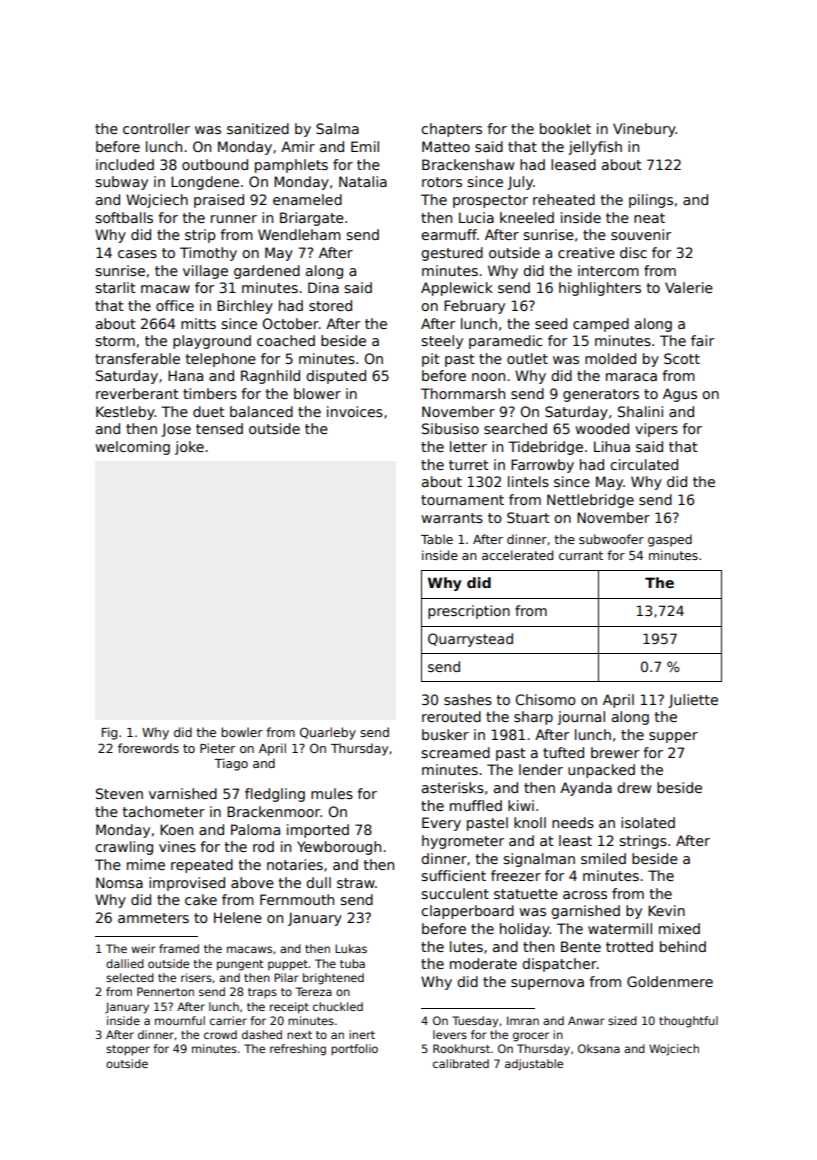  Describe the element at coordinates (451, 130) in the image. I see `chapters` at that location.
